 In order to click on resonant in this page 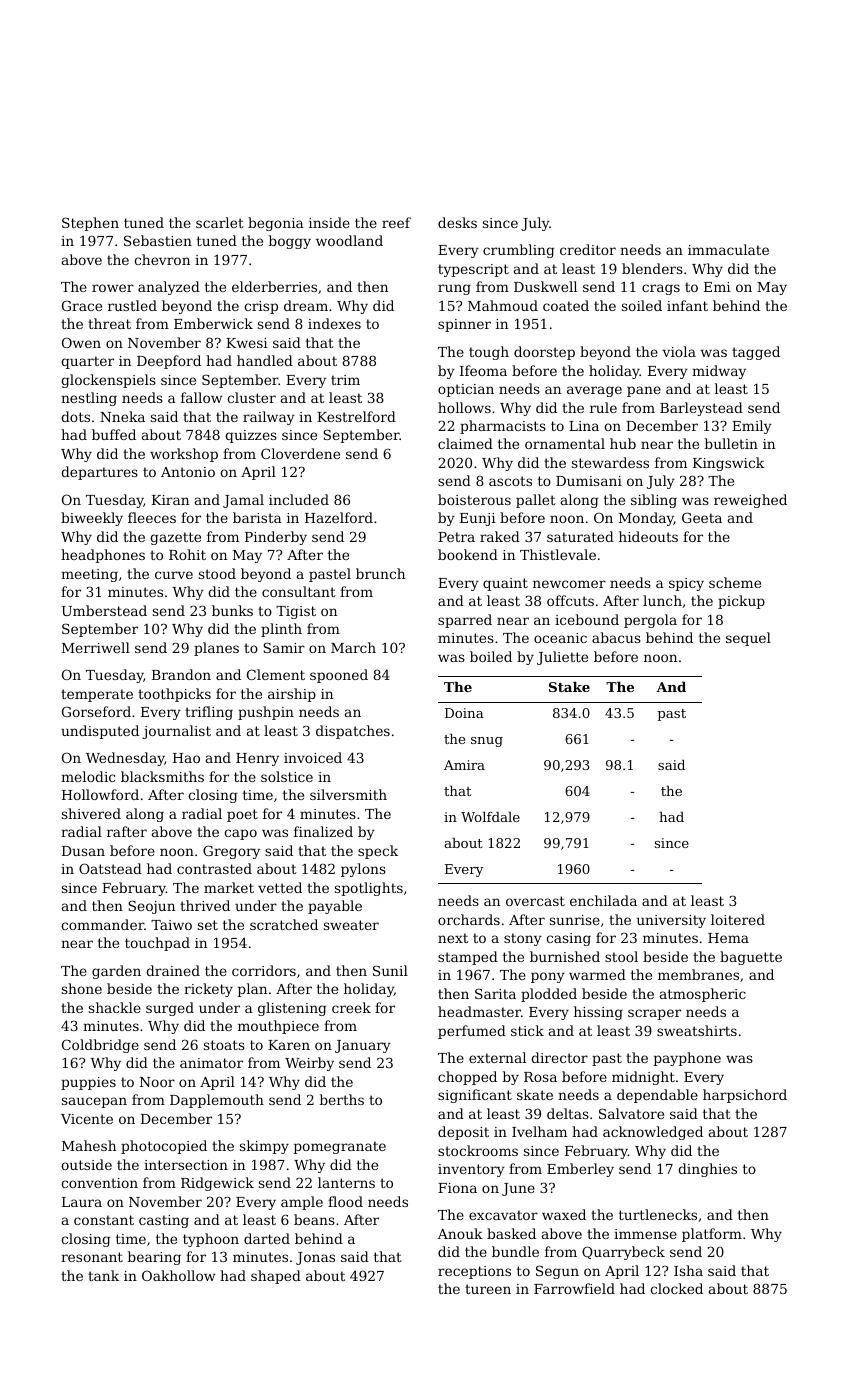, I will do `click(92, 1257)`.
